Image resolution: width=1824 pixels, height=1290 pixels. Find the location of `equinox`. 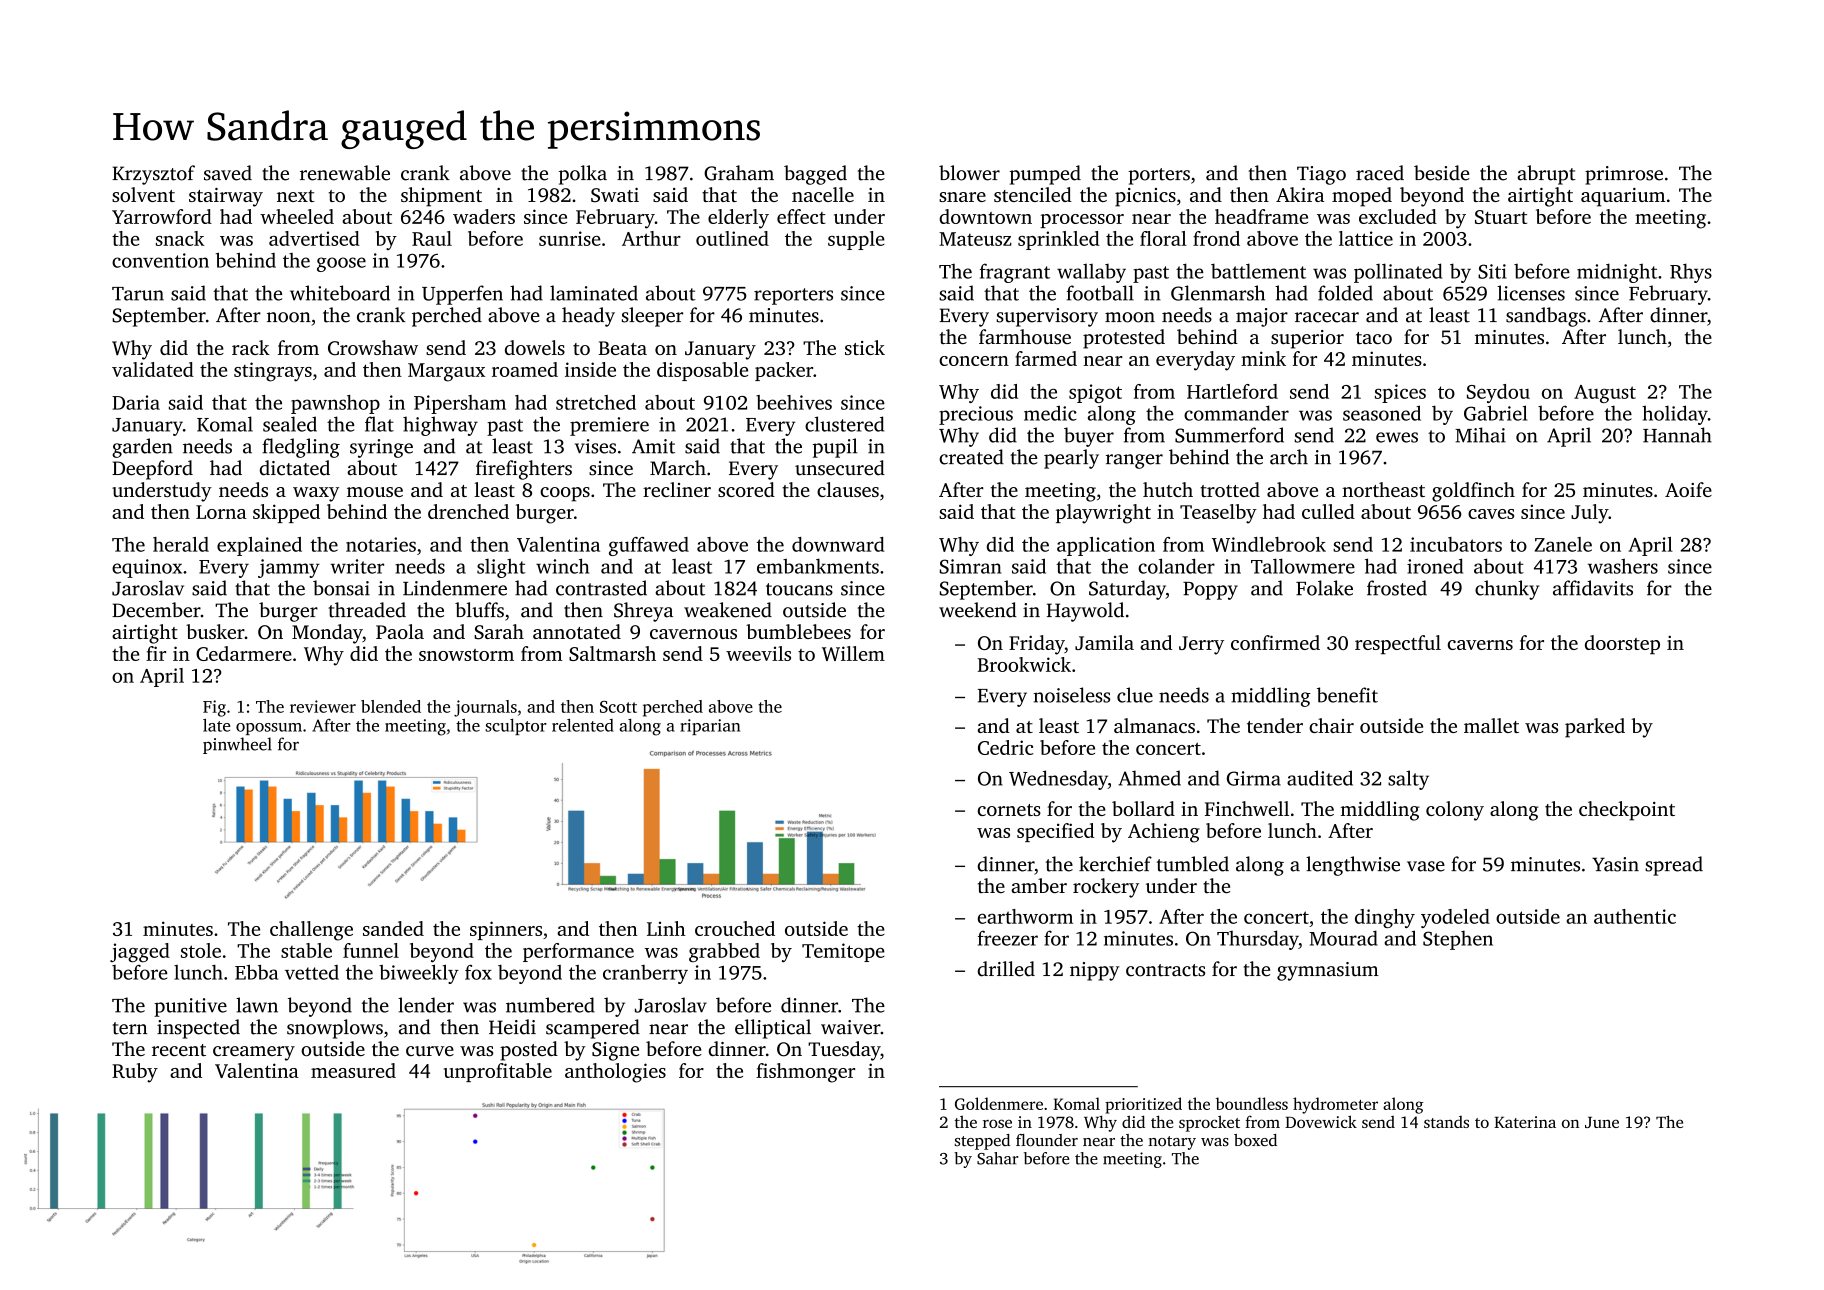

equinox is located at coordinates (147, 568).
